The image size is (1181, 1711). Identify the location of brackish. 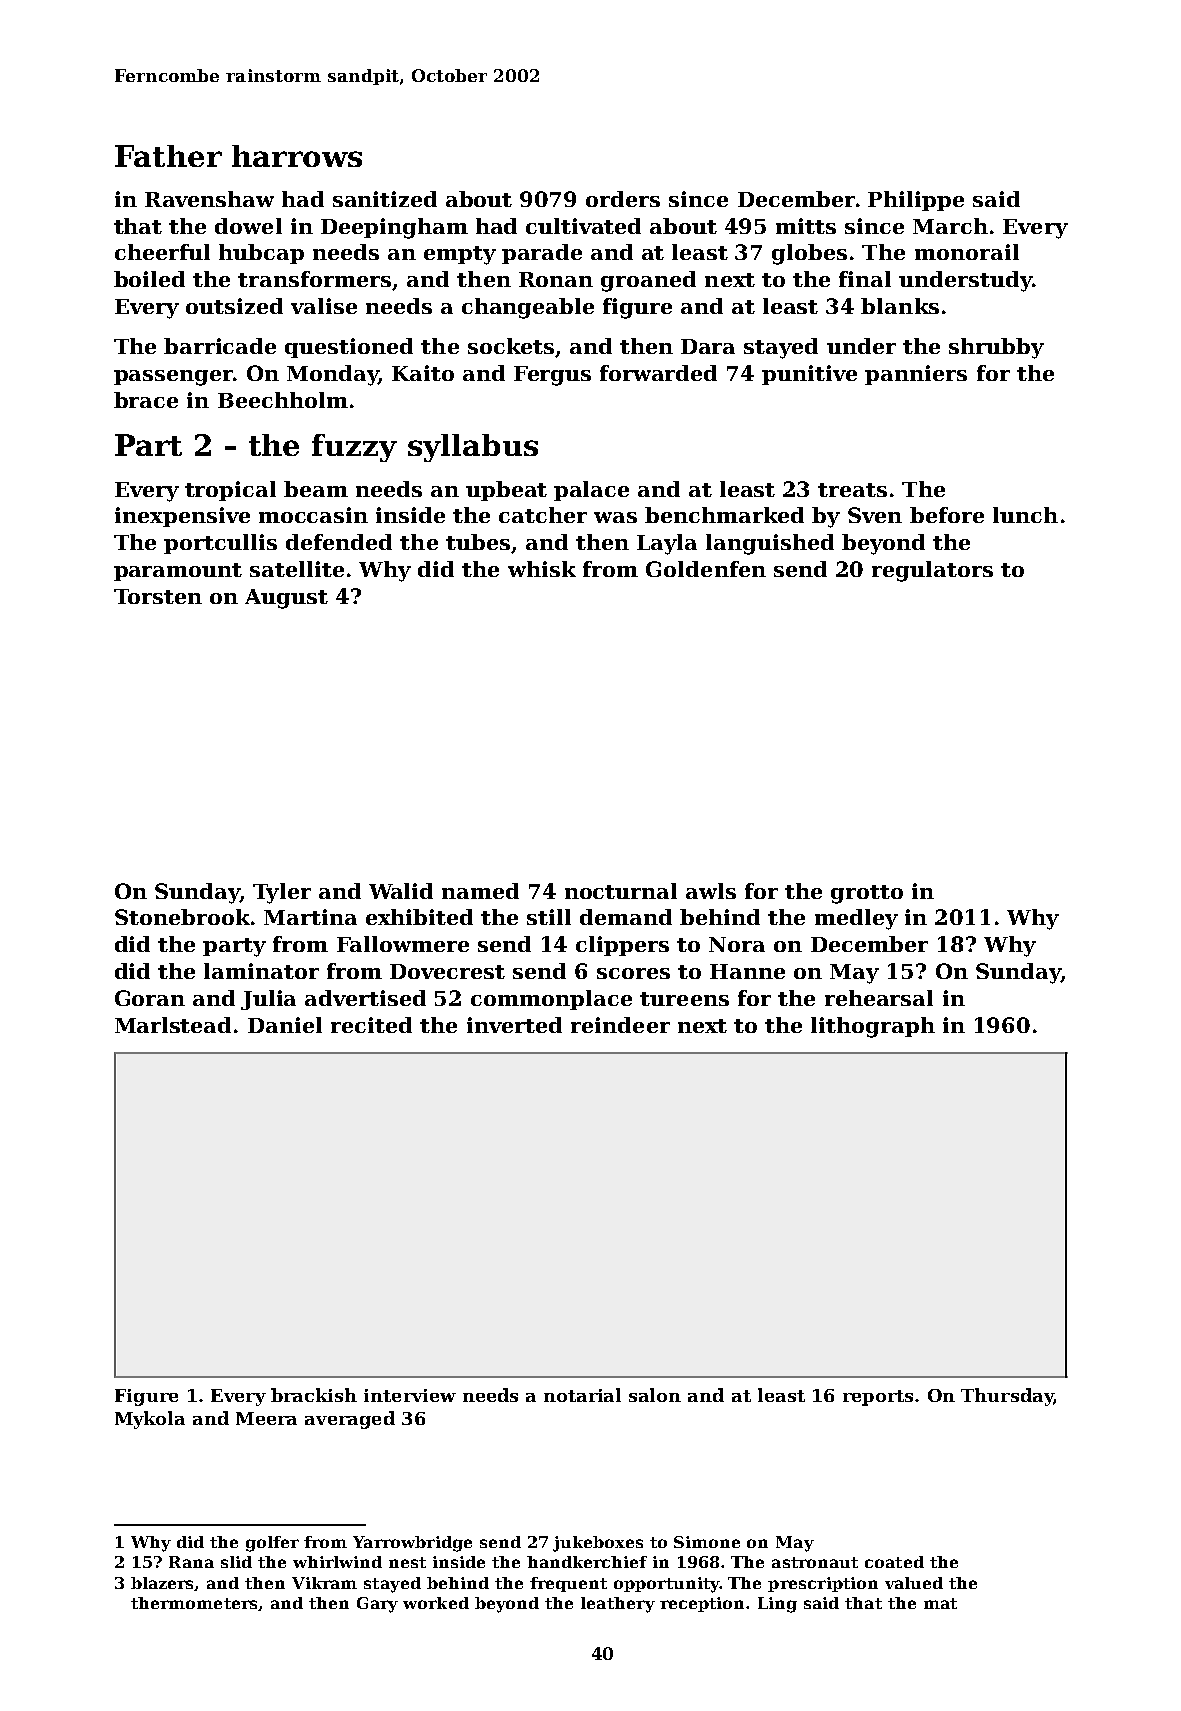
(314, 1395).
